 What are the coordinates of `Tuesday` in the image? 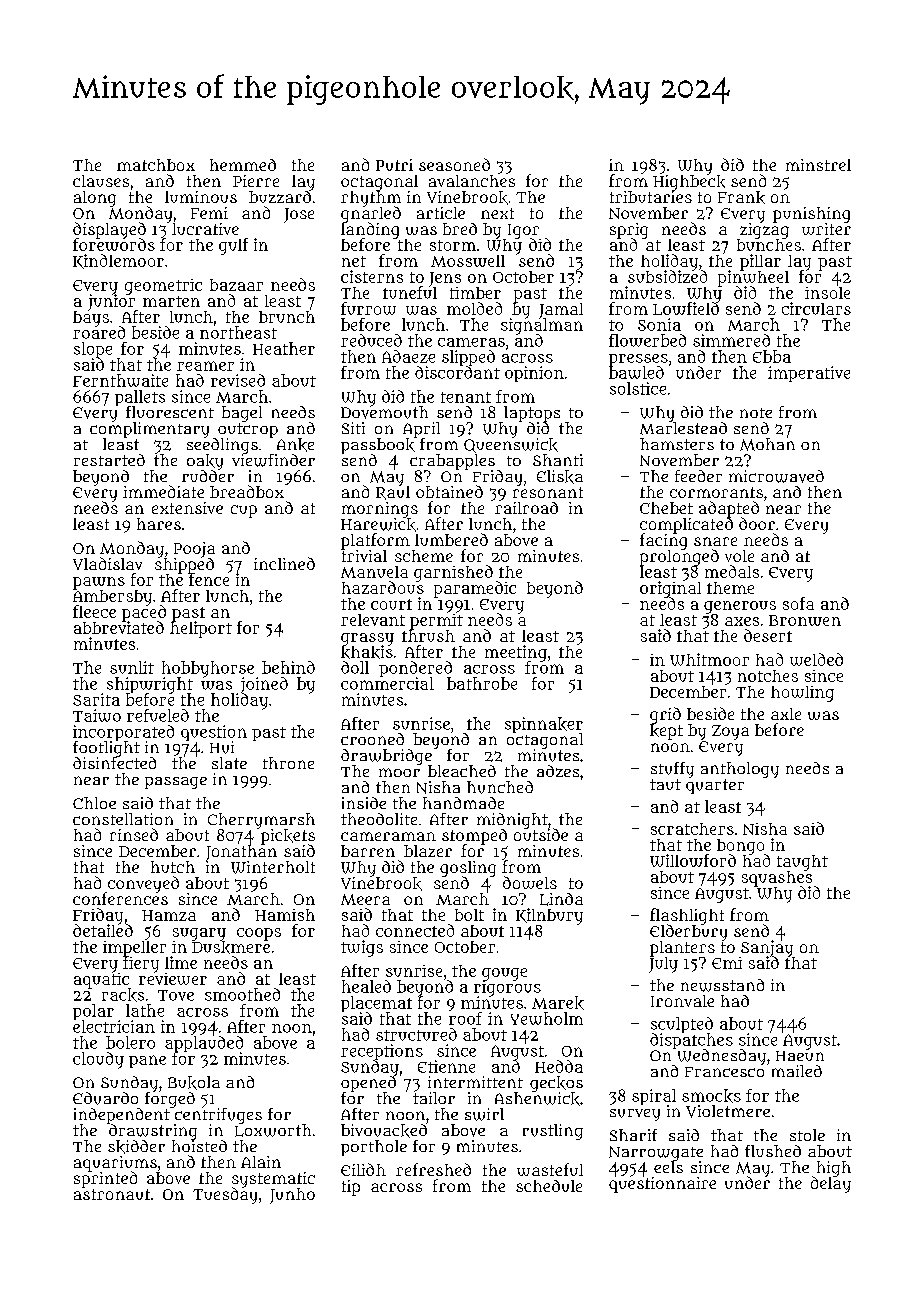 It's located at (225, 1196).
